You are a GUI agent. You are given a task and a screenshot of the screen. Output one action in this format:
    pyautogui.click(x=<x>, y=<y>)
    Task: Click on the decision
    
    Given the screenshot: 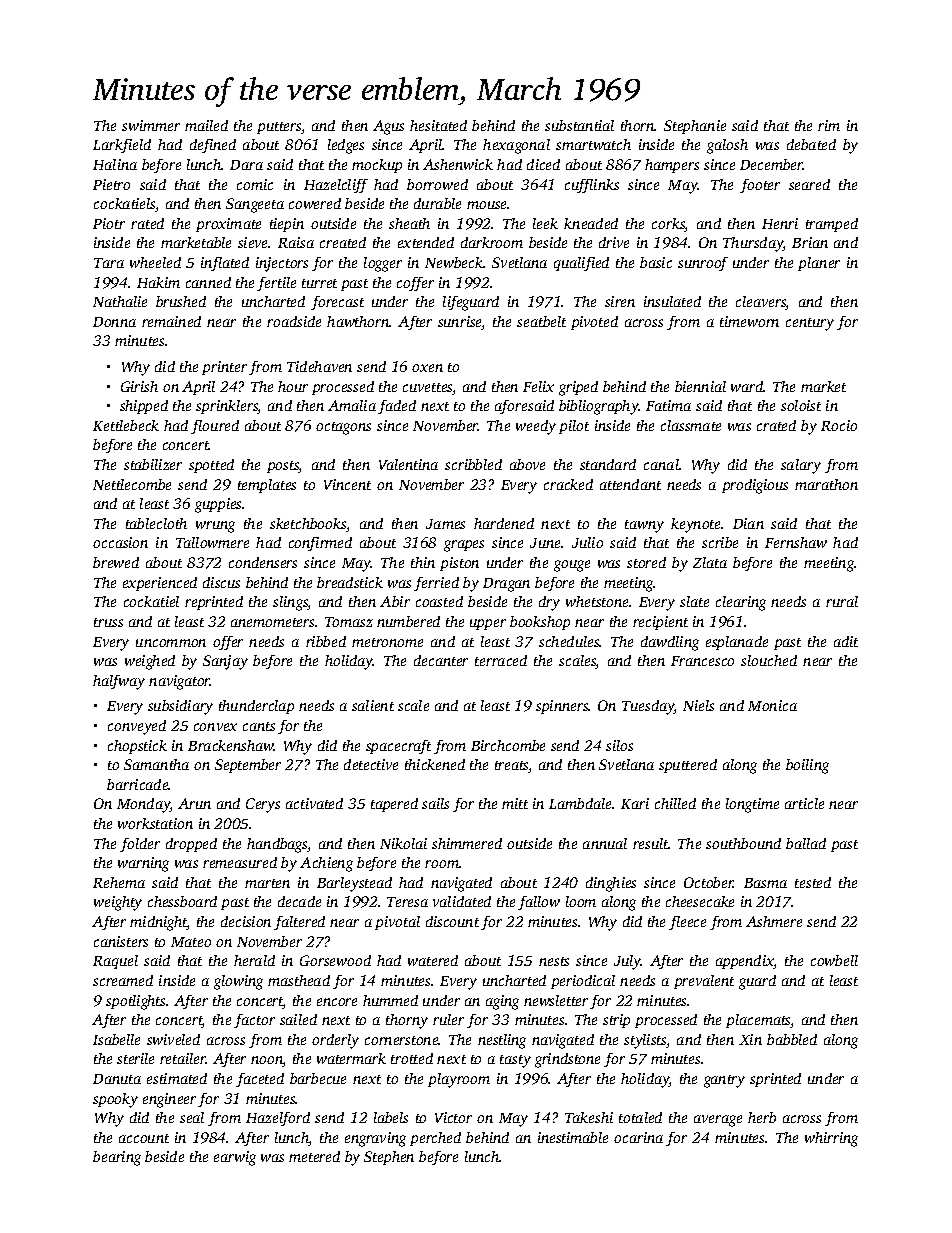 What is the action you would take?
    pyautogui.click(x=246, y=921)
